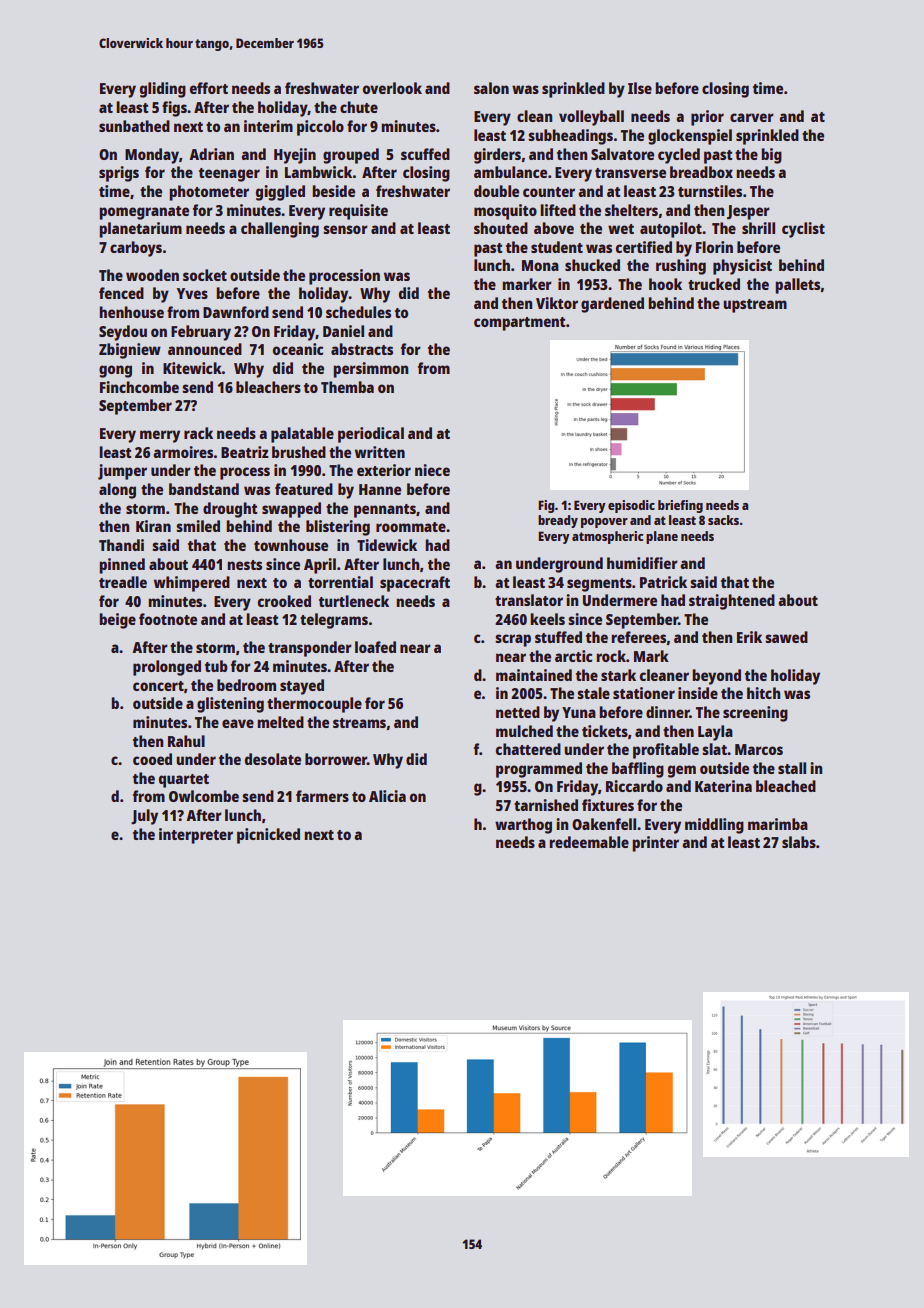 The image size is (924, 1308). What do you see at coordinates (119, 174) in the image?
I see `sprigs` at bounding box center [119, 174].
